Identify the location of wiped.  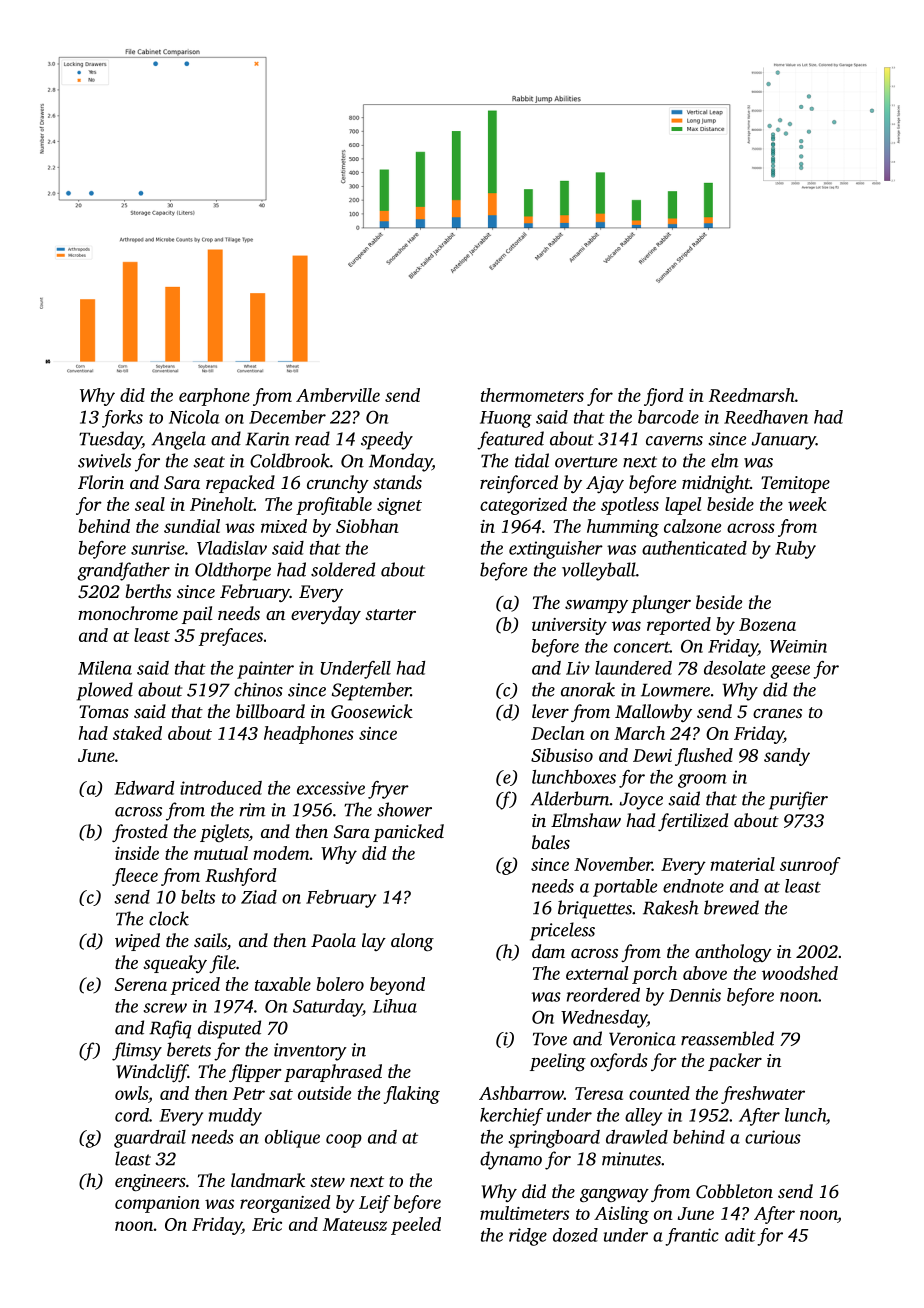
(137, 942).
